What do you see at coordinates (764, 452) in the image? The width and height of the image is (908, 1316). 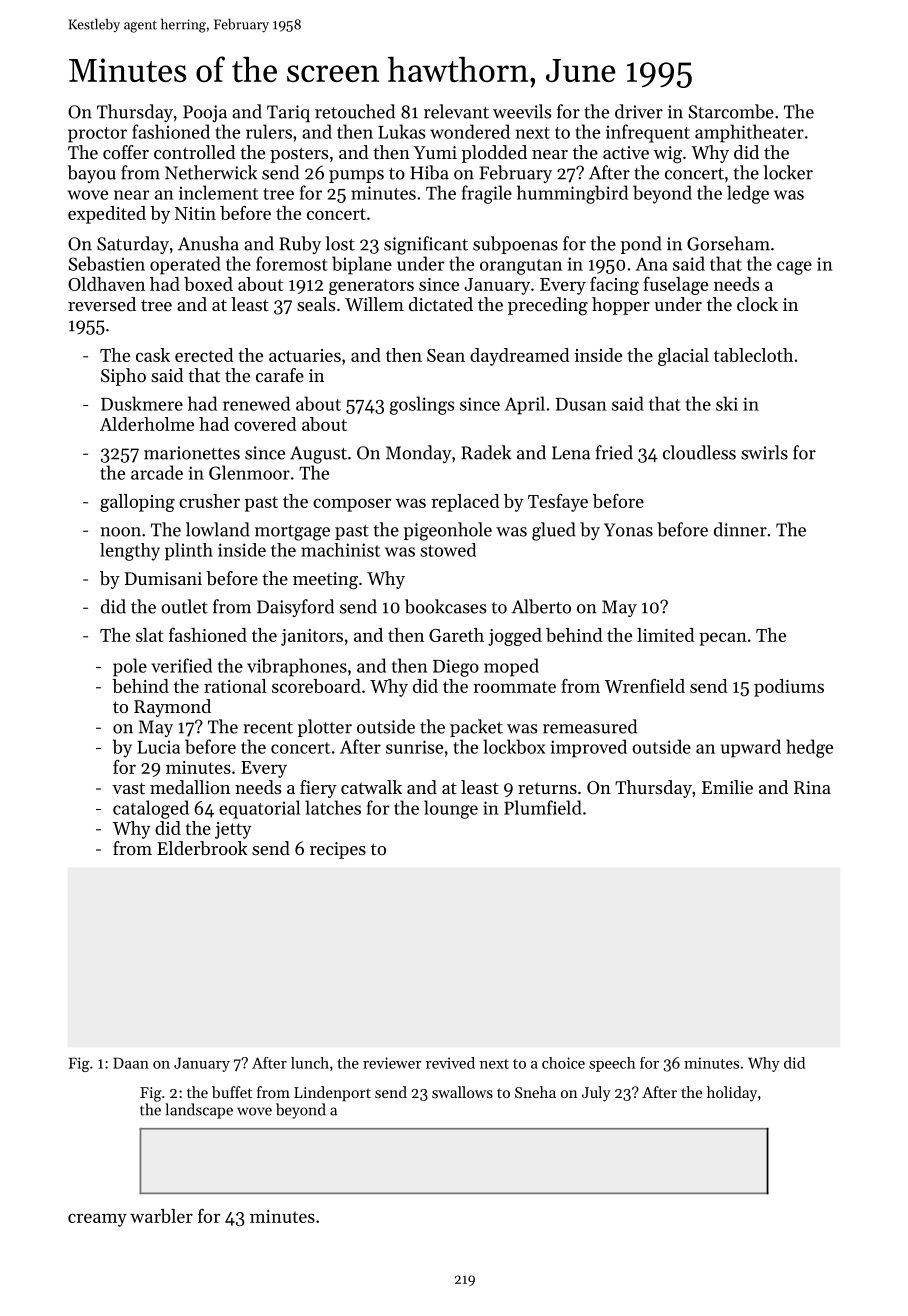 I see `swirls` at bounding box center [764, 452].
